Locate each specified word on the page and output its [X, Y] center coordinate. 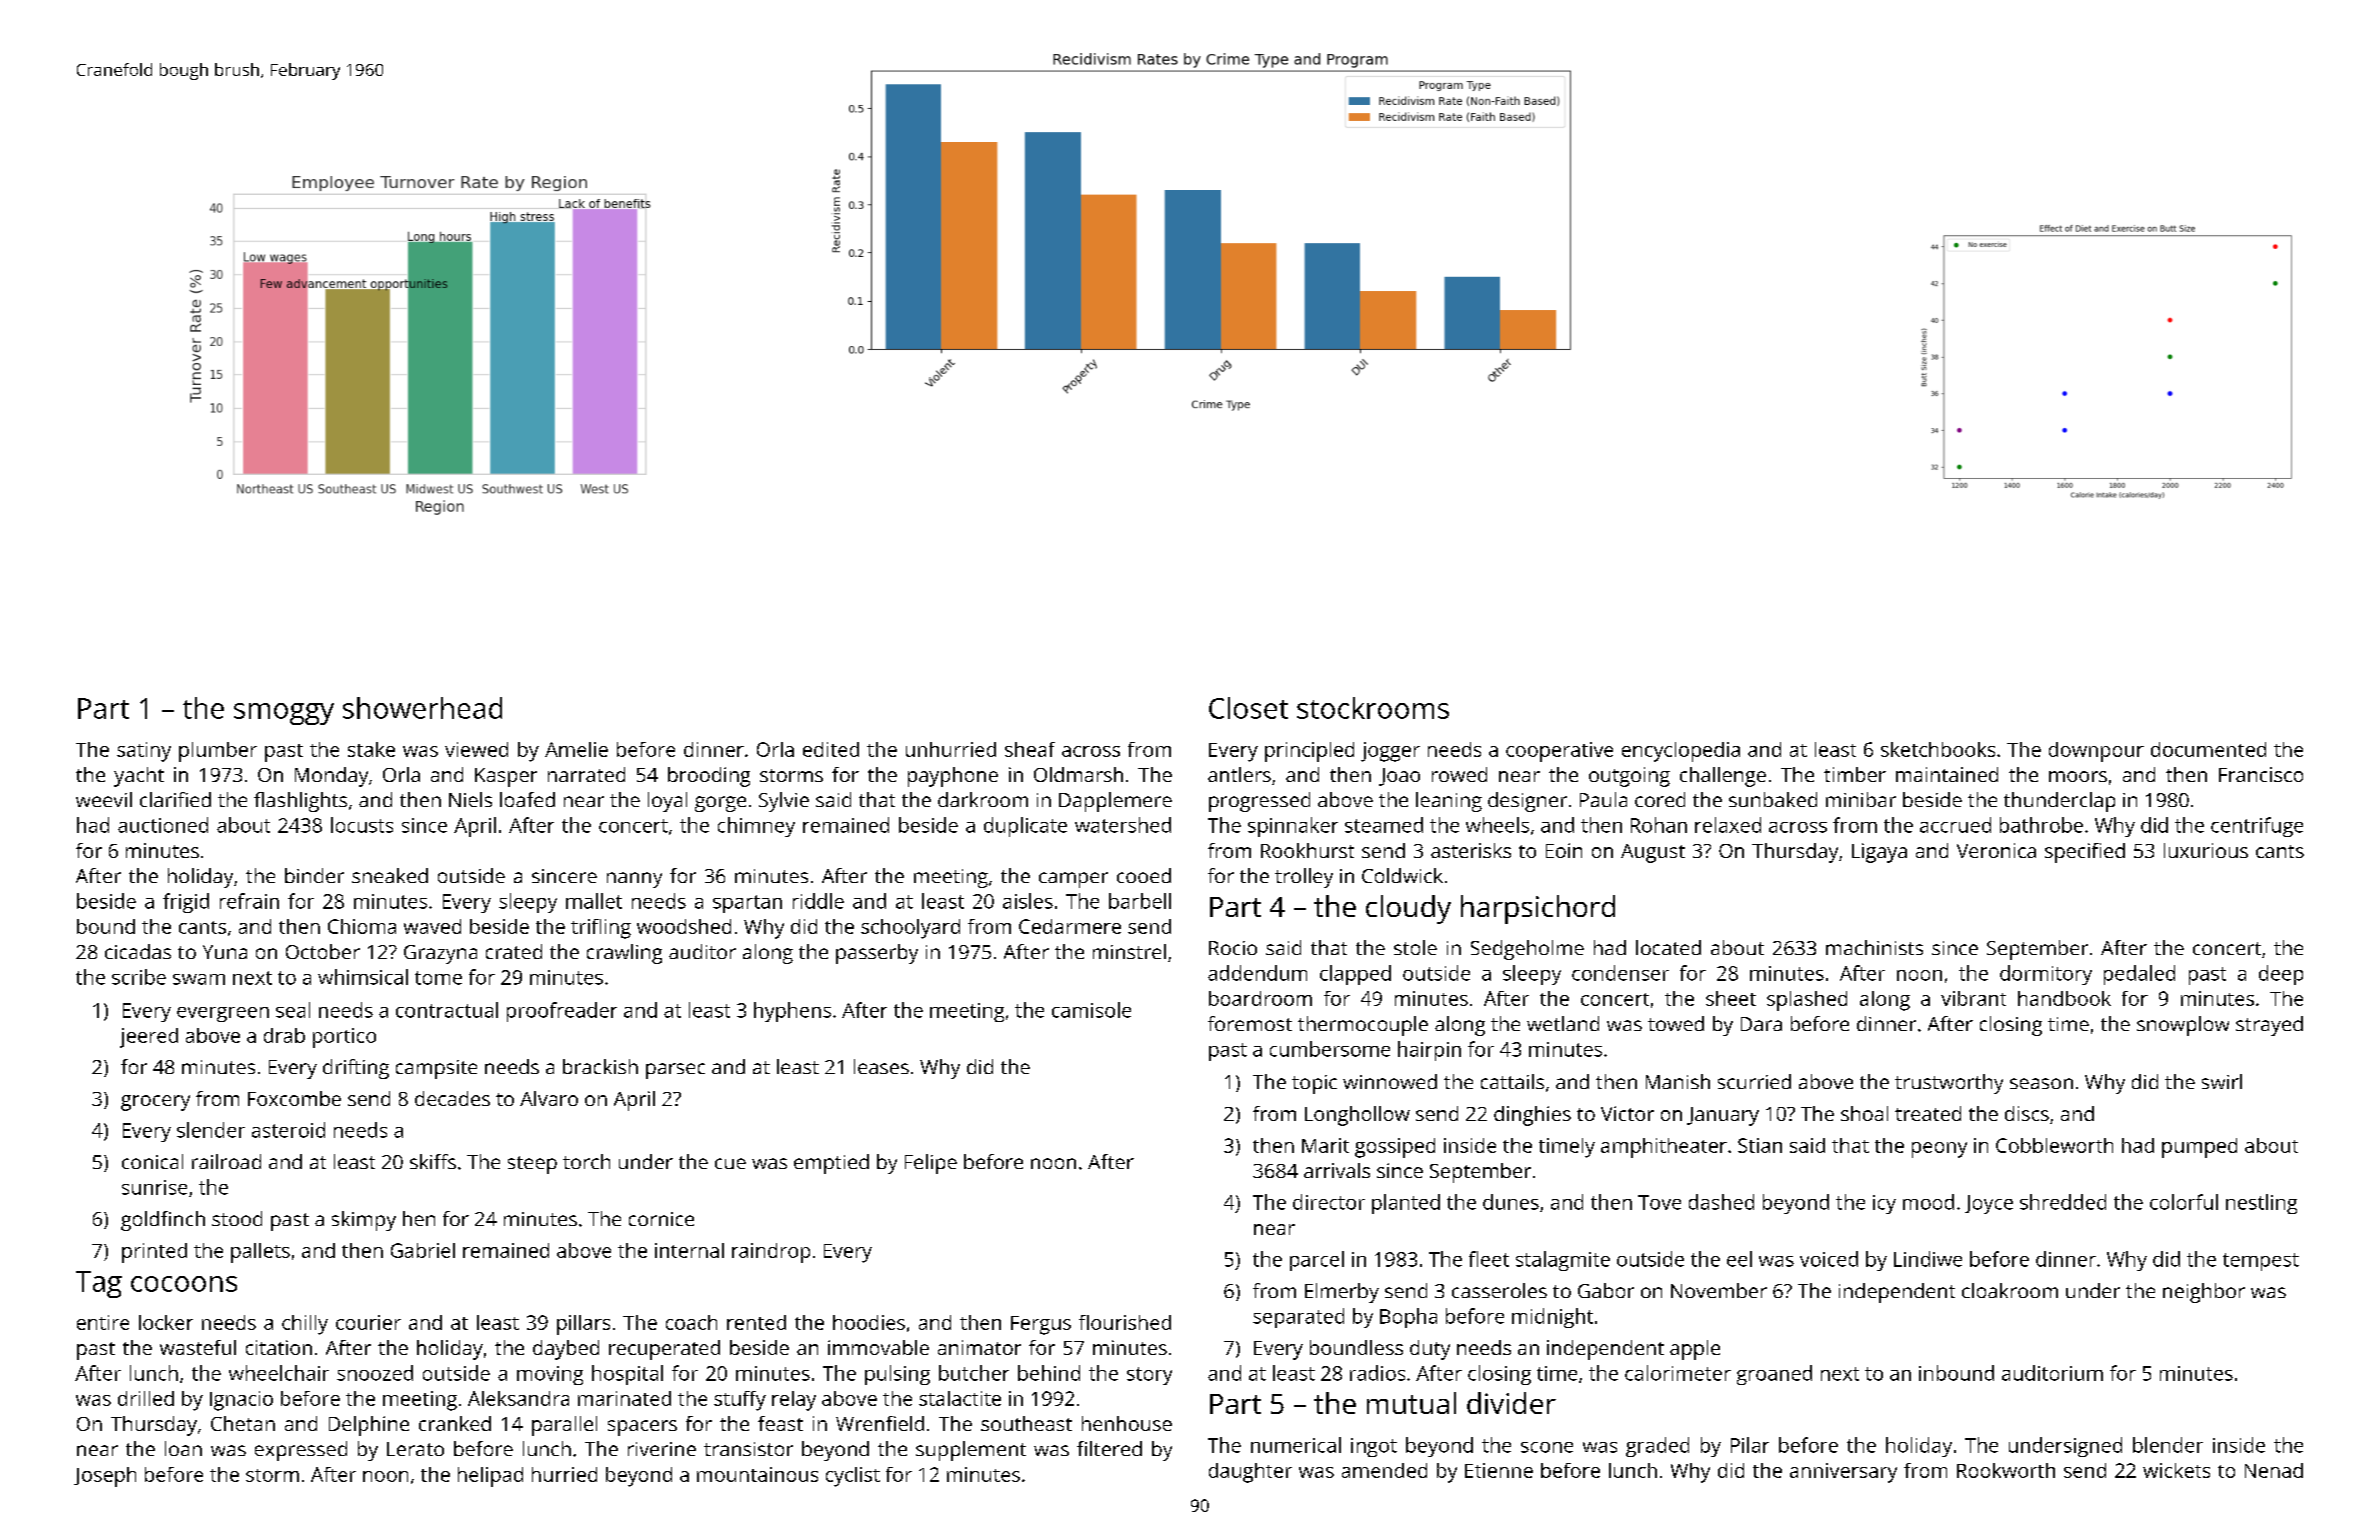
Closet [1248, 708]
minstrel [1129, 951]
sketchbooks [1938, 749]
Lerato [415, 1449]
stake [371, 749]
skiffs [433, 1161]
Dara [1761, 1024]
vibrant [1973, 998]
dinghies [1532, 1116]
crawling [624, 954]
